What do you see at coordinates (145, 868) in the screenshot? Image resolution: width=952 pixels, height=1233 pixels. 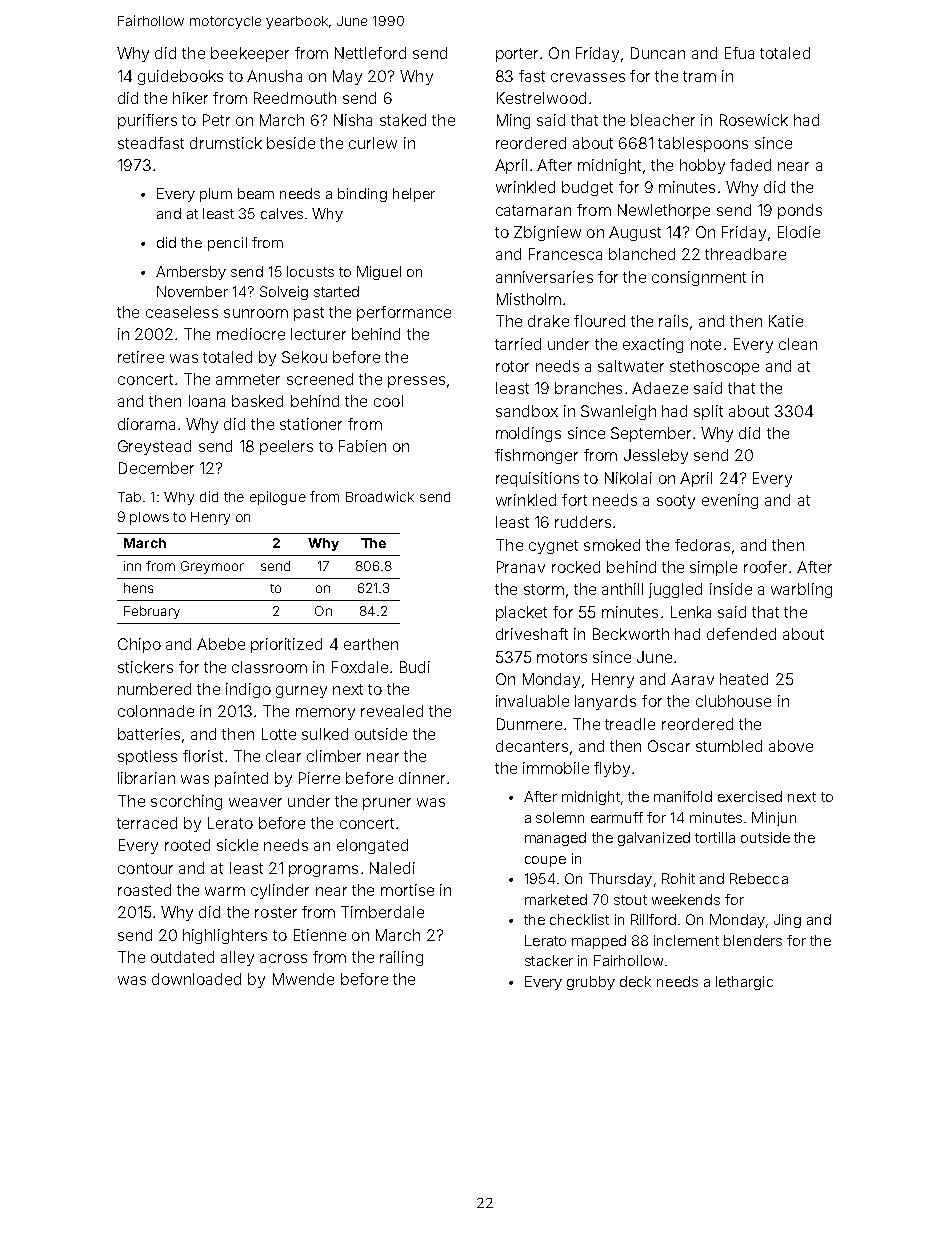 I see `contour` at bounding box center [145, 868].
